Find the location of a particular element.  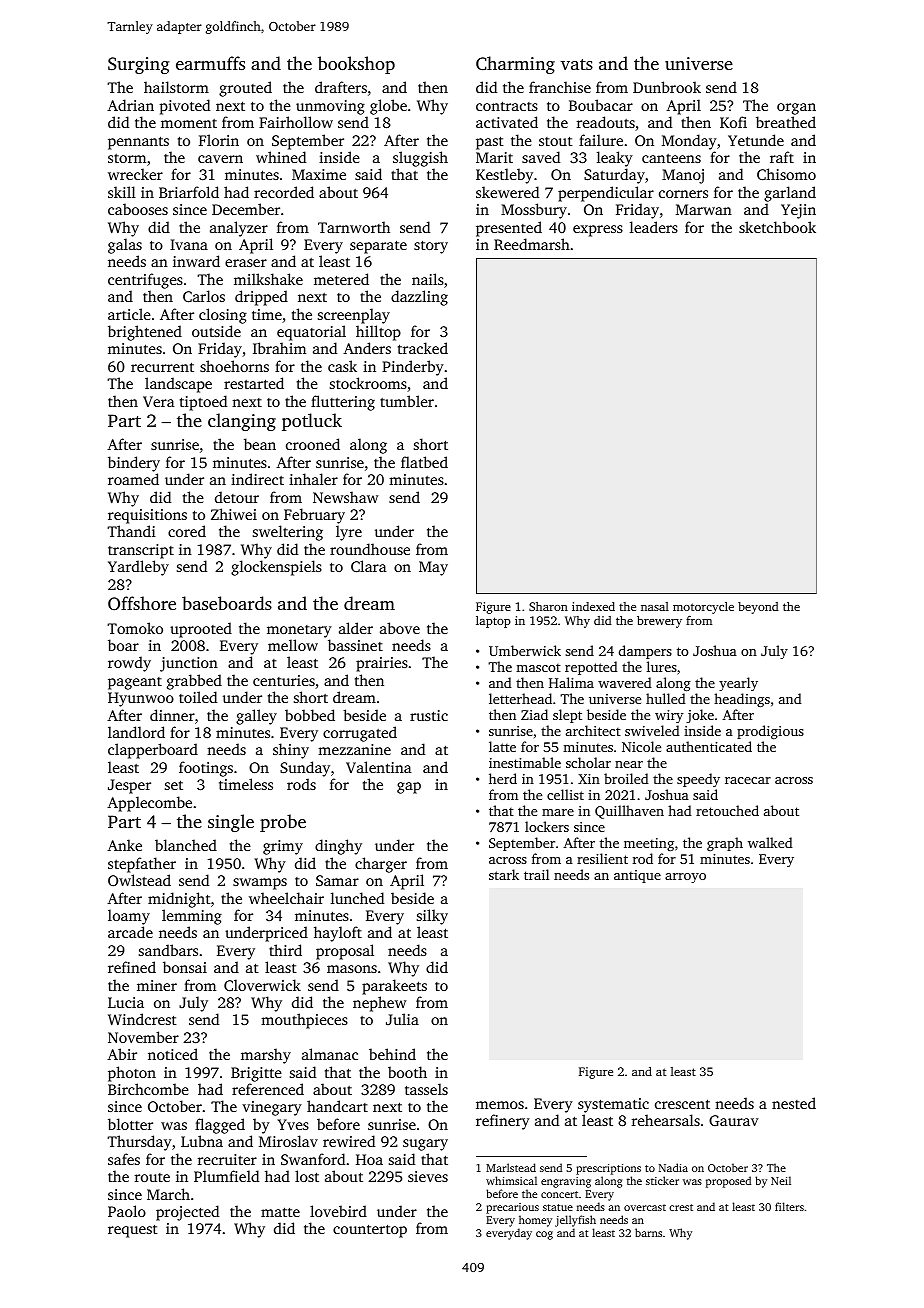

mascot is located at coordinates (538, 668).
